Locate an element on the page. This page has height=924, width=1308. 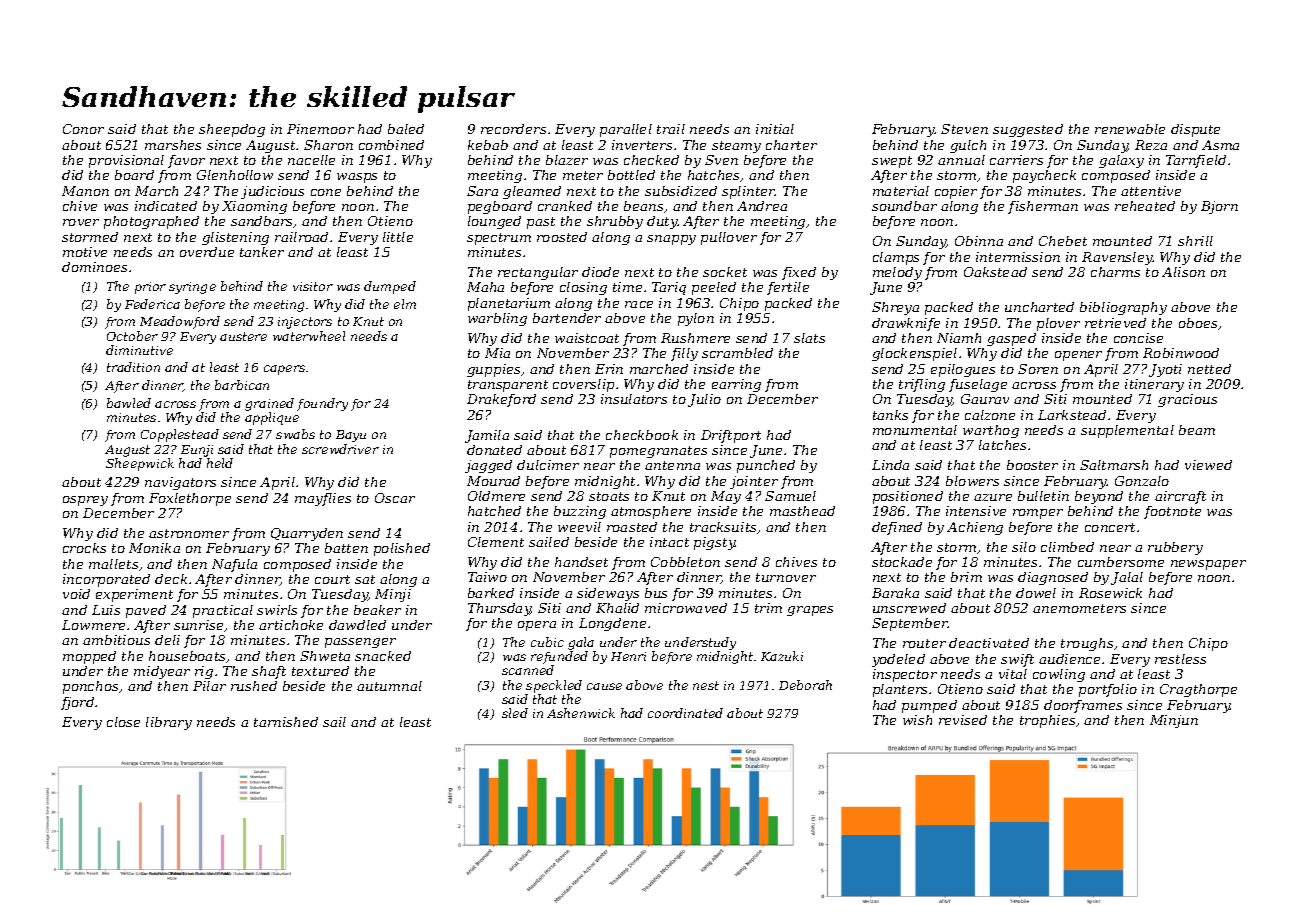
splinter is located at coordinates (749, 192).
